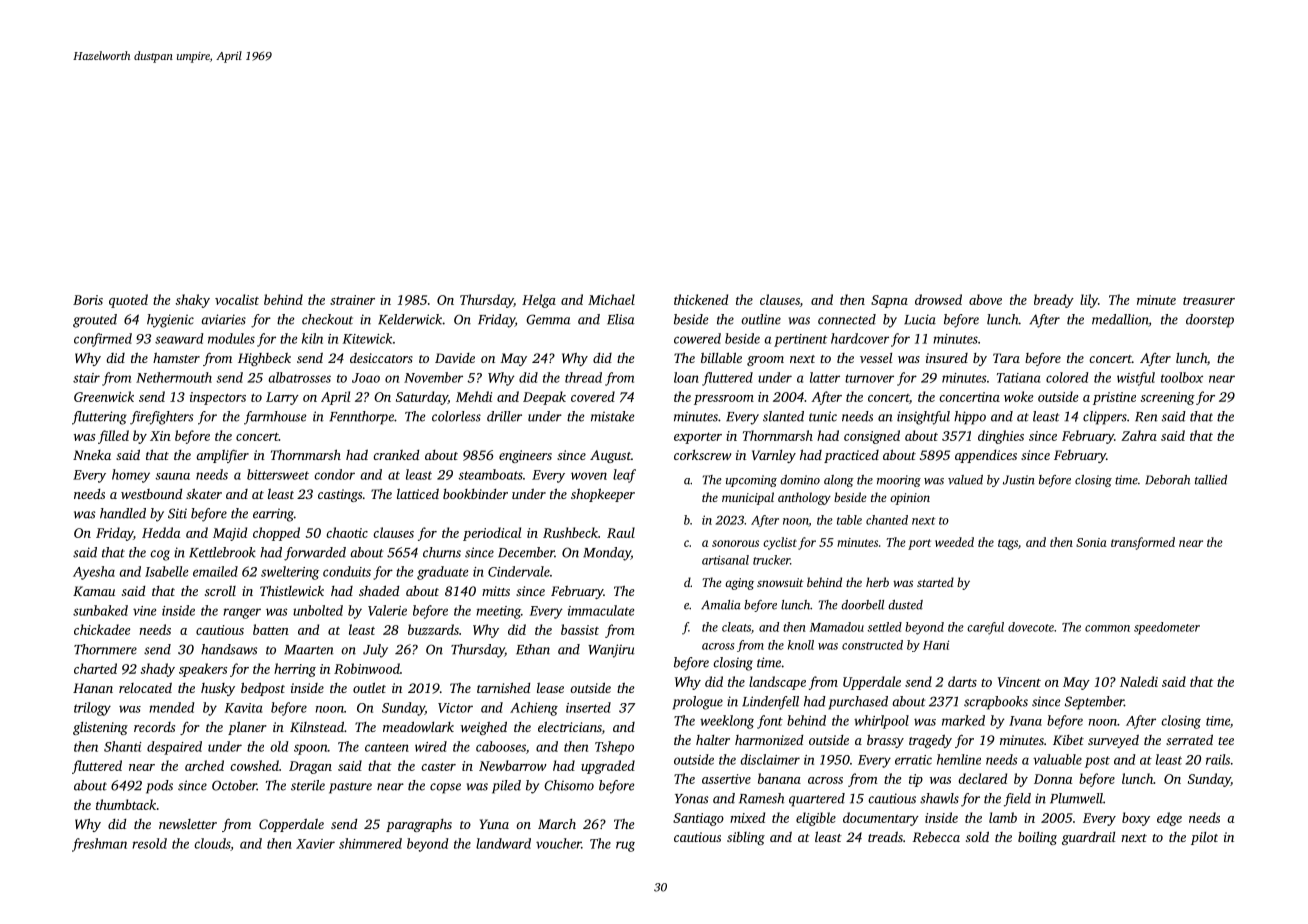 This page has width=1308, height=924. I want to click on caster, so click(438, 766).
